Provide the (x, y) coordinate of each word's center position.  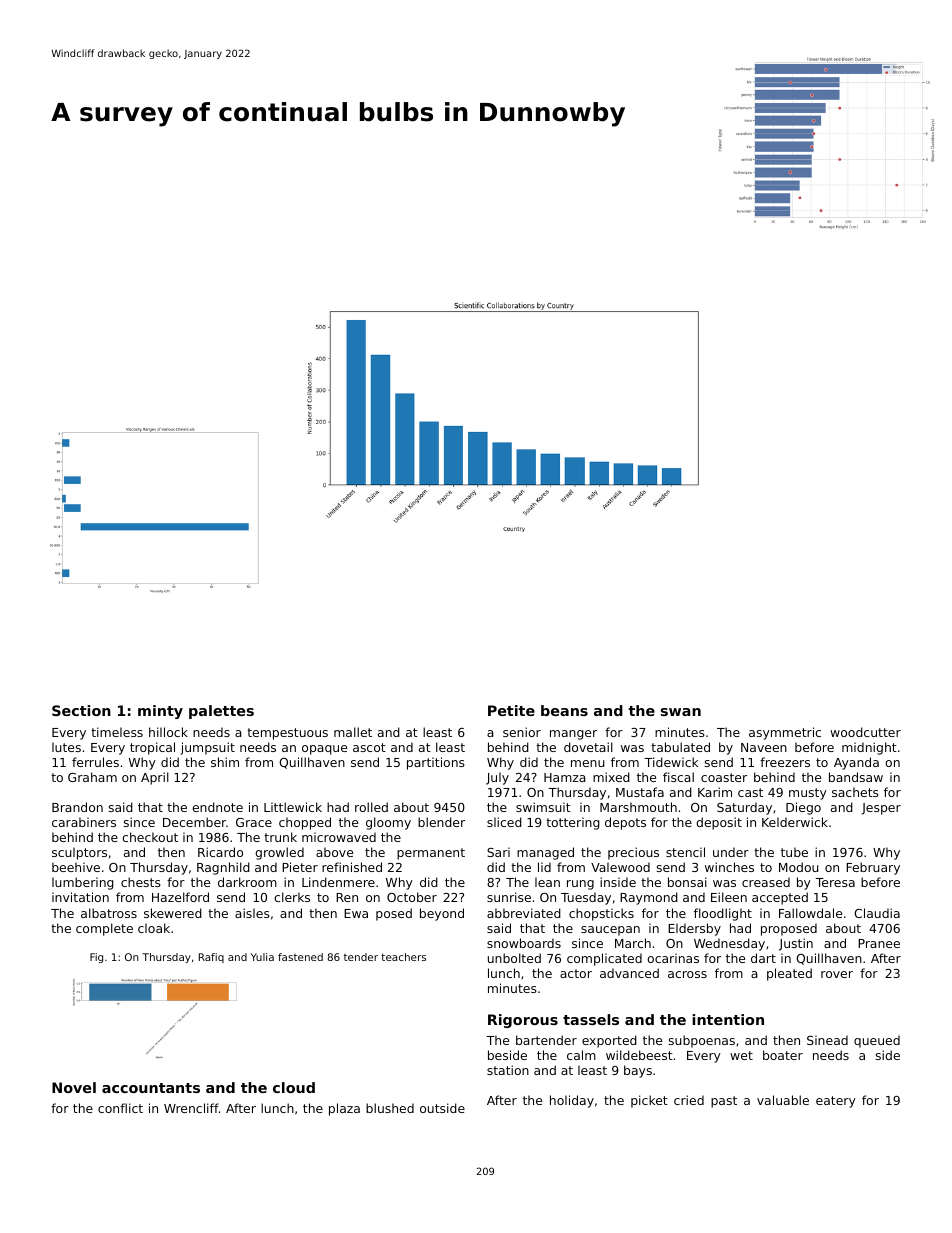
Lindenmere (338, 882)
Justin (796, 944)
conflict (120, 1108)
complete (104, 929)
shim (225, 762)
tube (794, 852)
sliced (504, 822)
